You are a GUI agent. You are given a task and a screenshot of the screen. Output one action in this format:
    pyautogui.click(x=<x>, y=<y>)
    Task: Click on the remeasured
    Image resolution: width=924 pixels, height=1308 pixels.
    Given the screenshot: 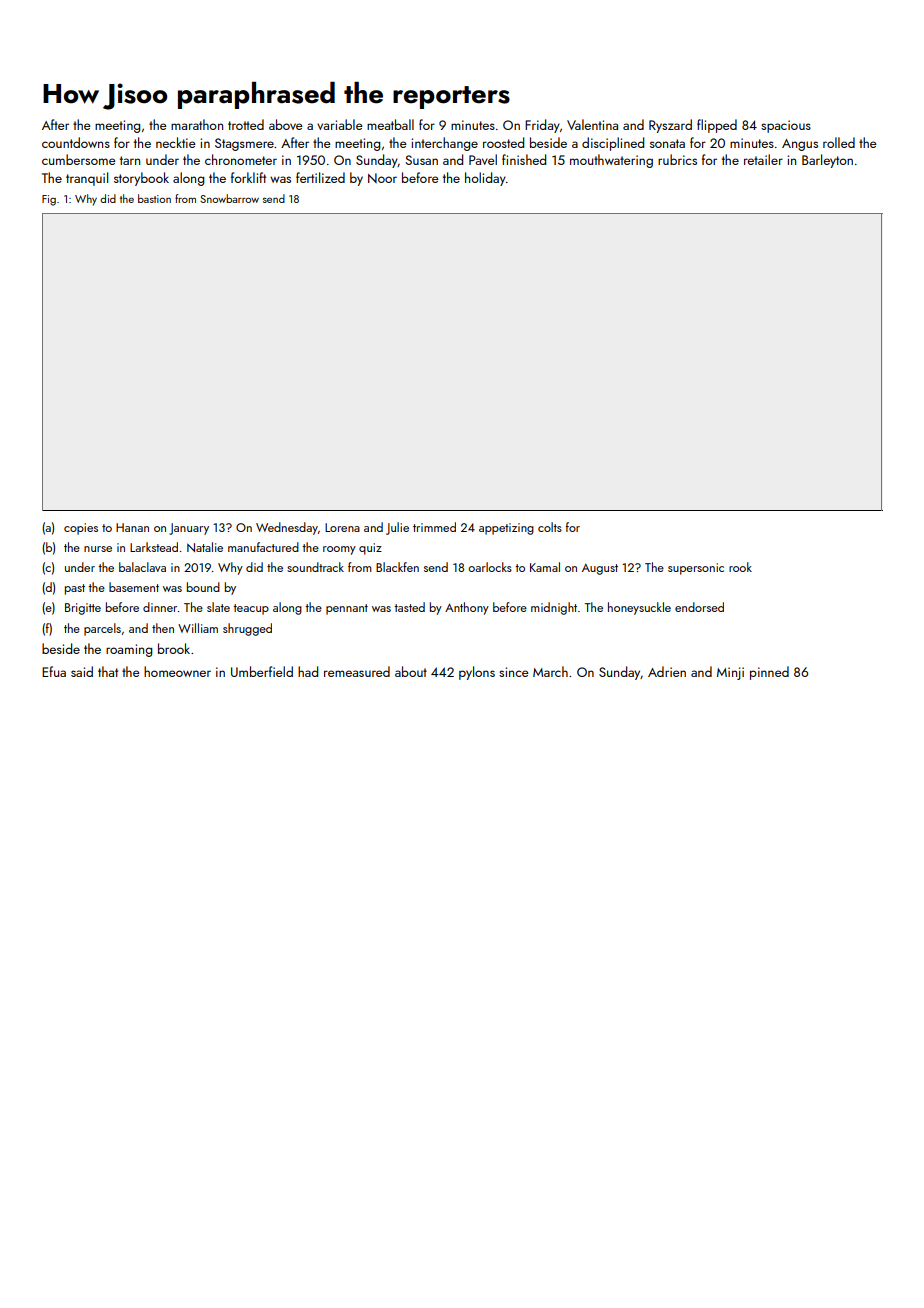 What is the action you would take?
    pyautogui.click(x=357, y=671)
